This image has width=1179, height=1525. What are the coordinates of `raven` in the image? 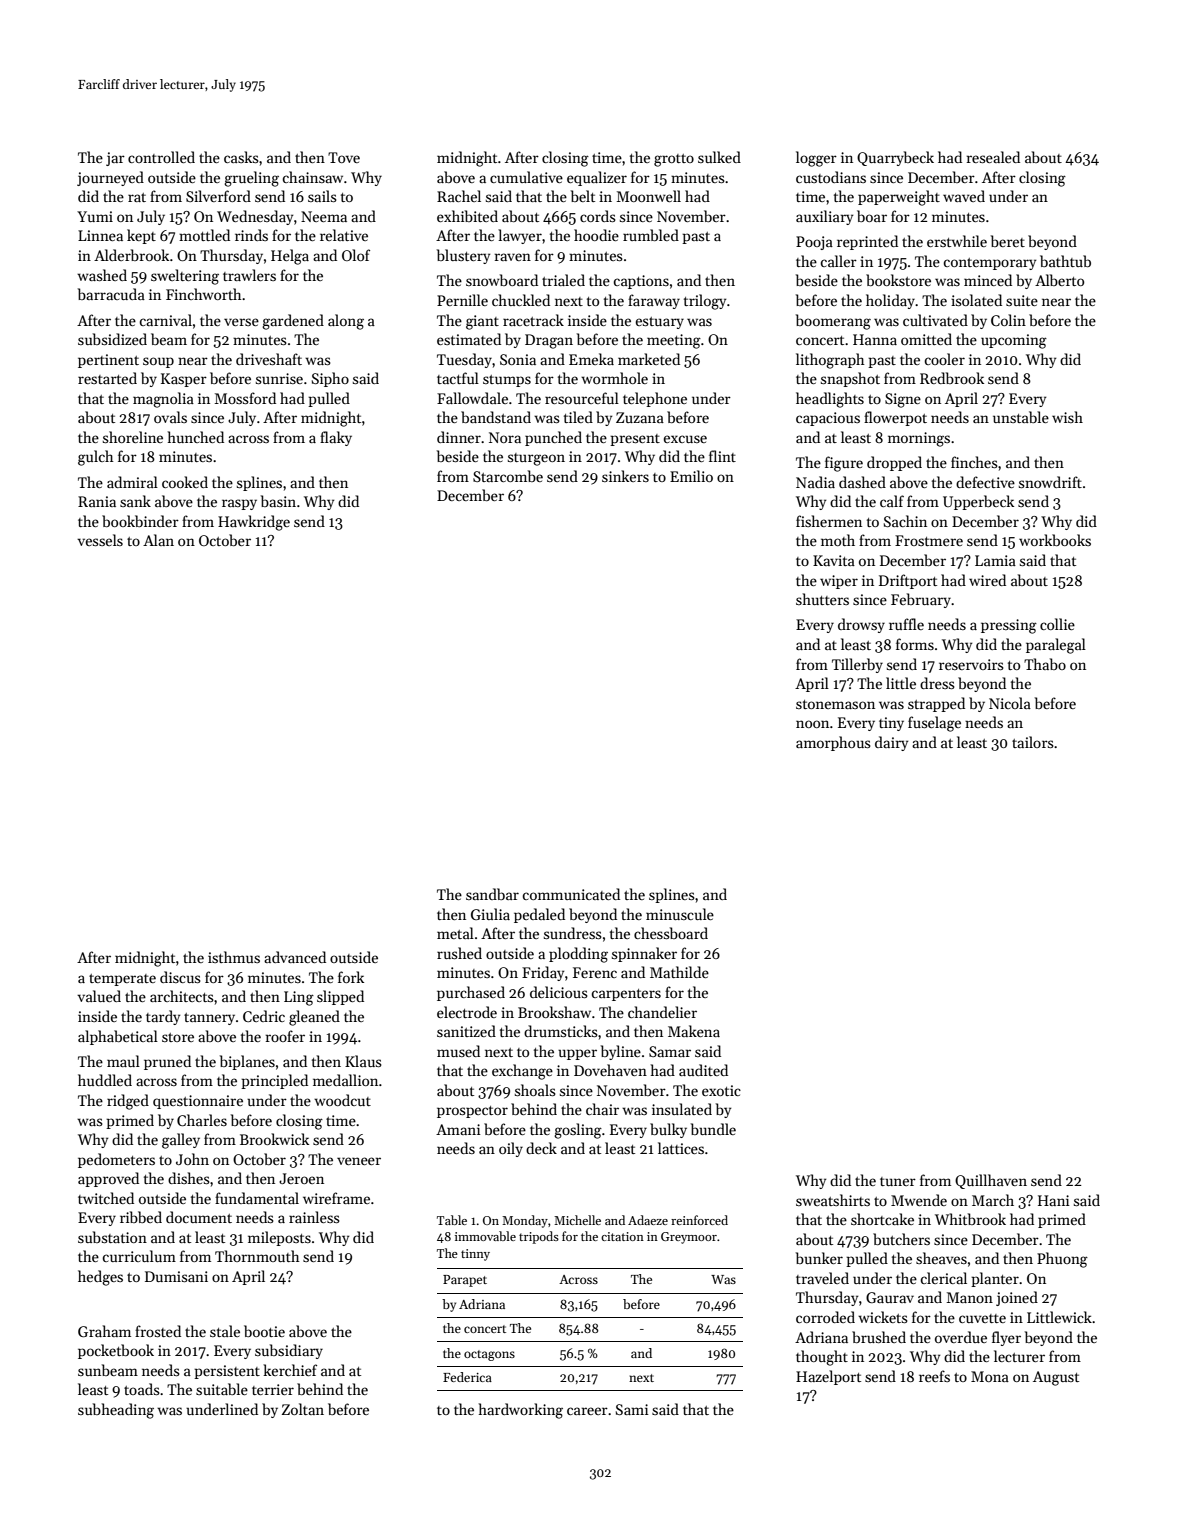 It's located at (513, 257).
